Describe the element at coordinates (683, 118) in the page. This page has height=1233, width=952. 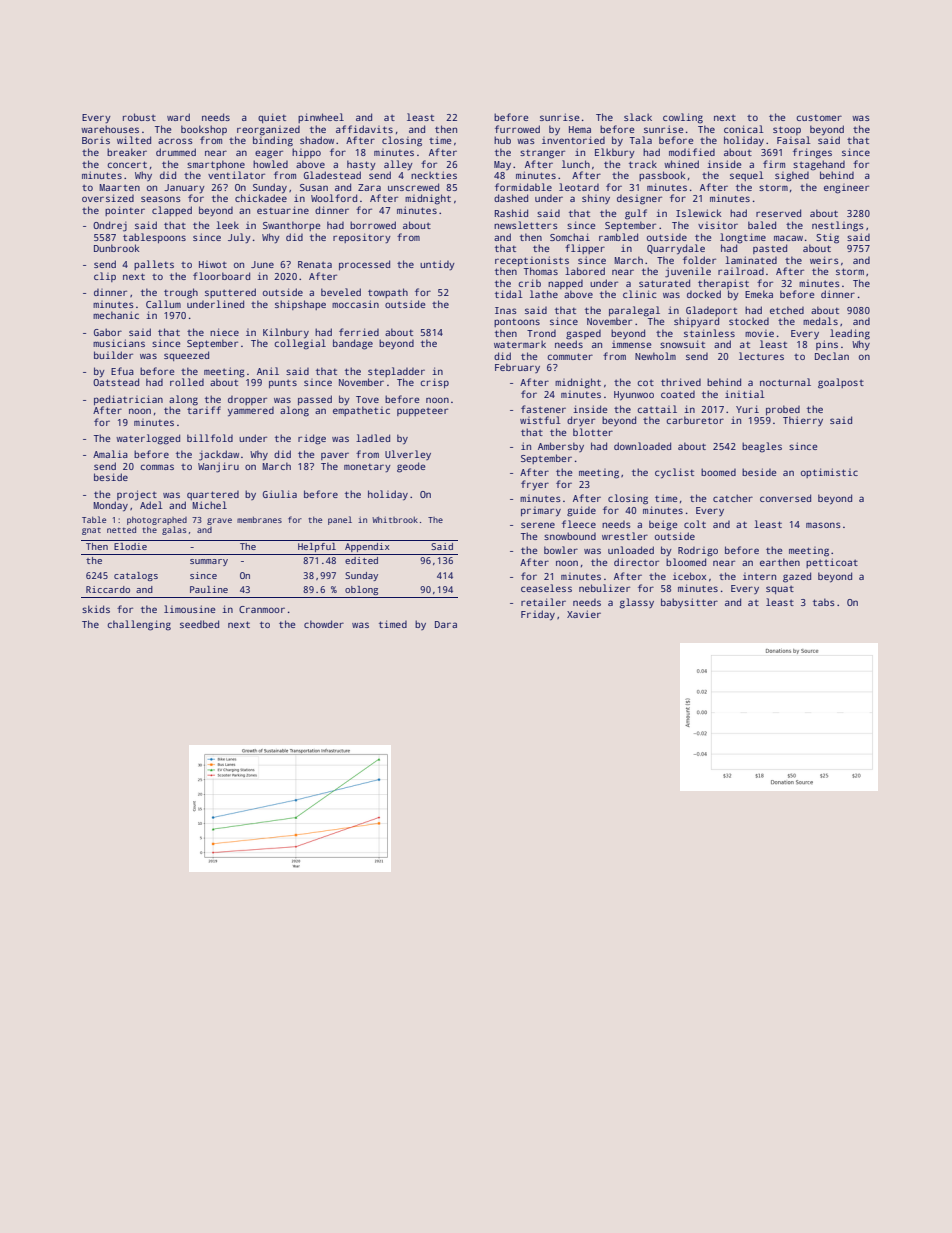
I see `cowling` at that location.
